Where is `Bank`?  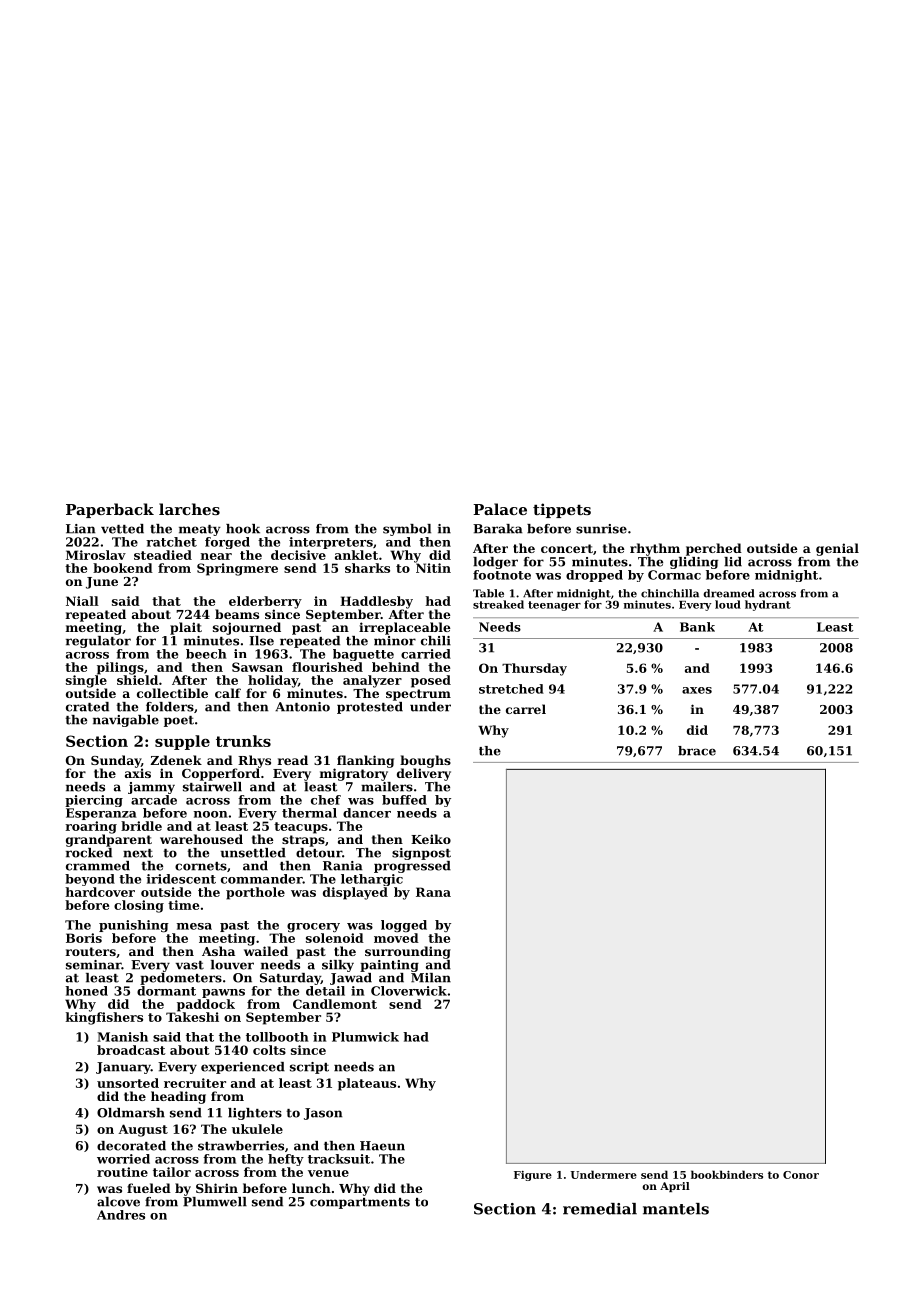 Bank is located at coordinates (697, 627).
